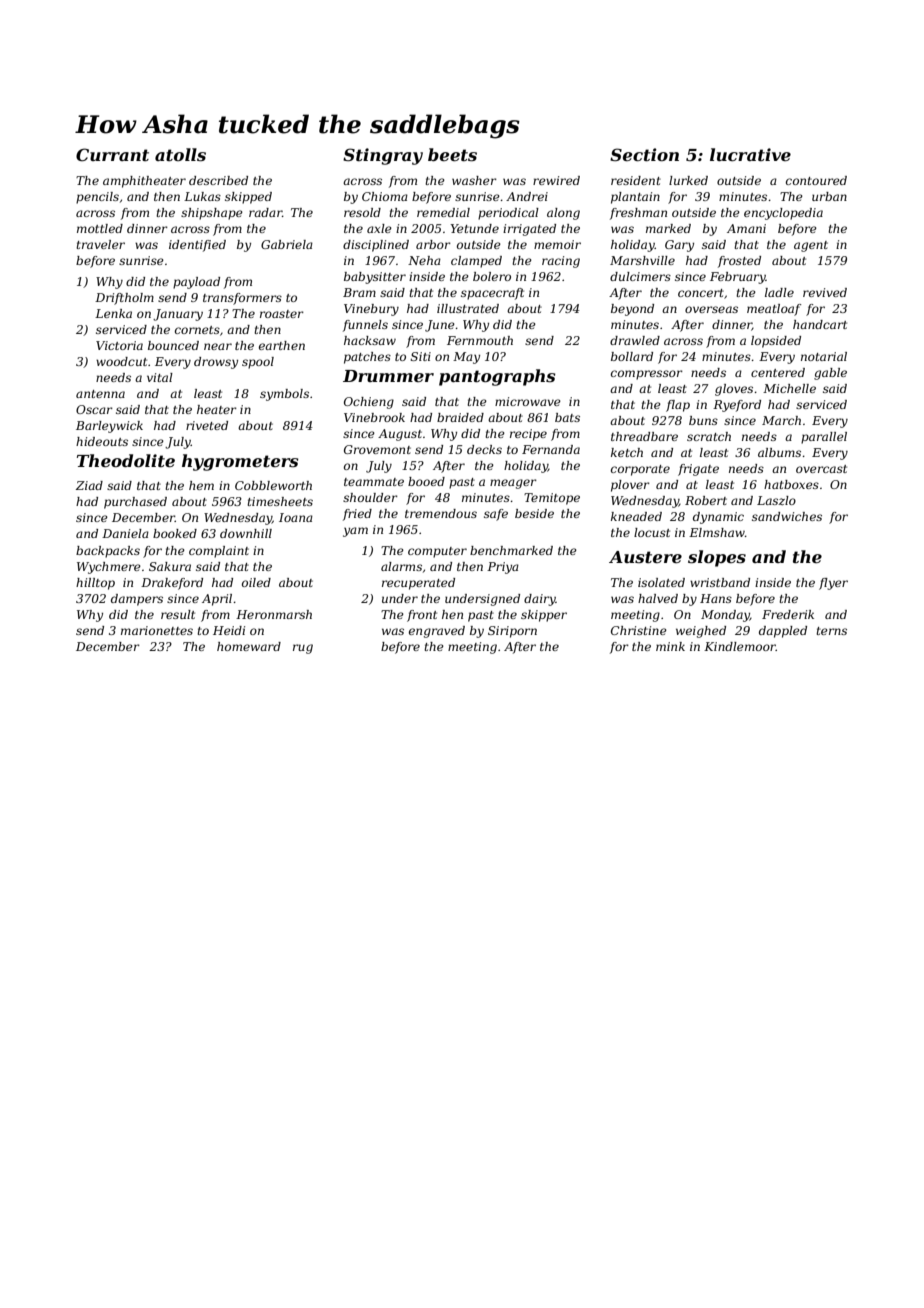  I want to click on dampers, so click(137, 600).
